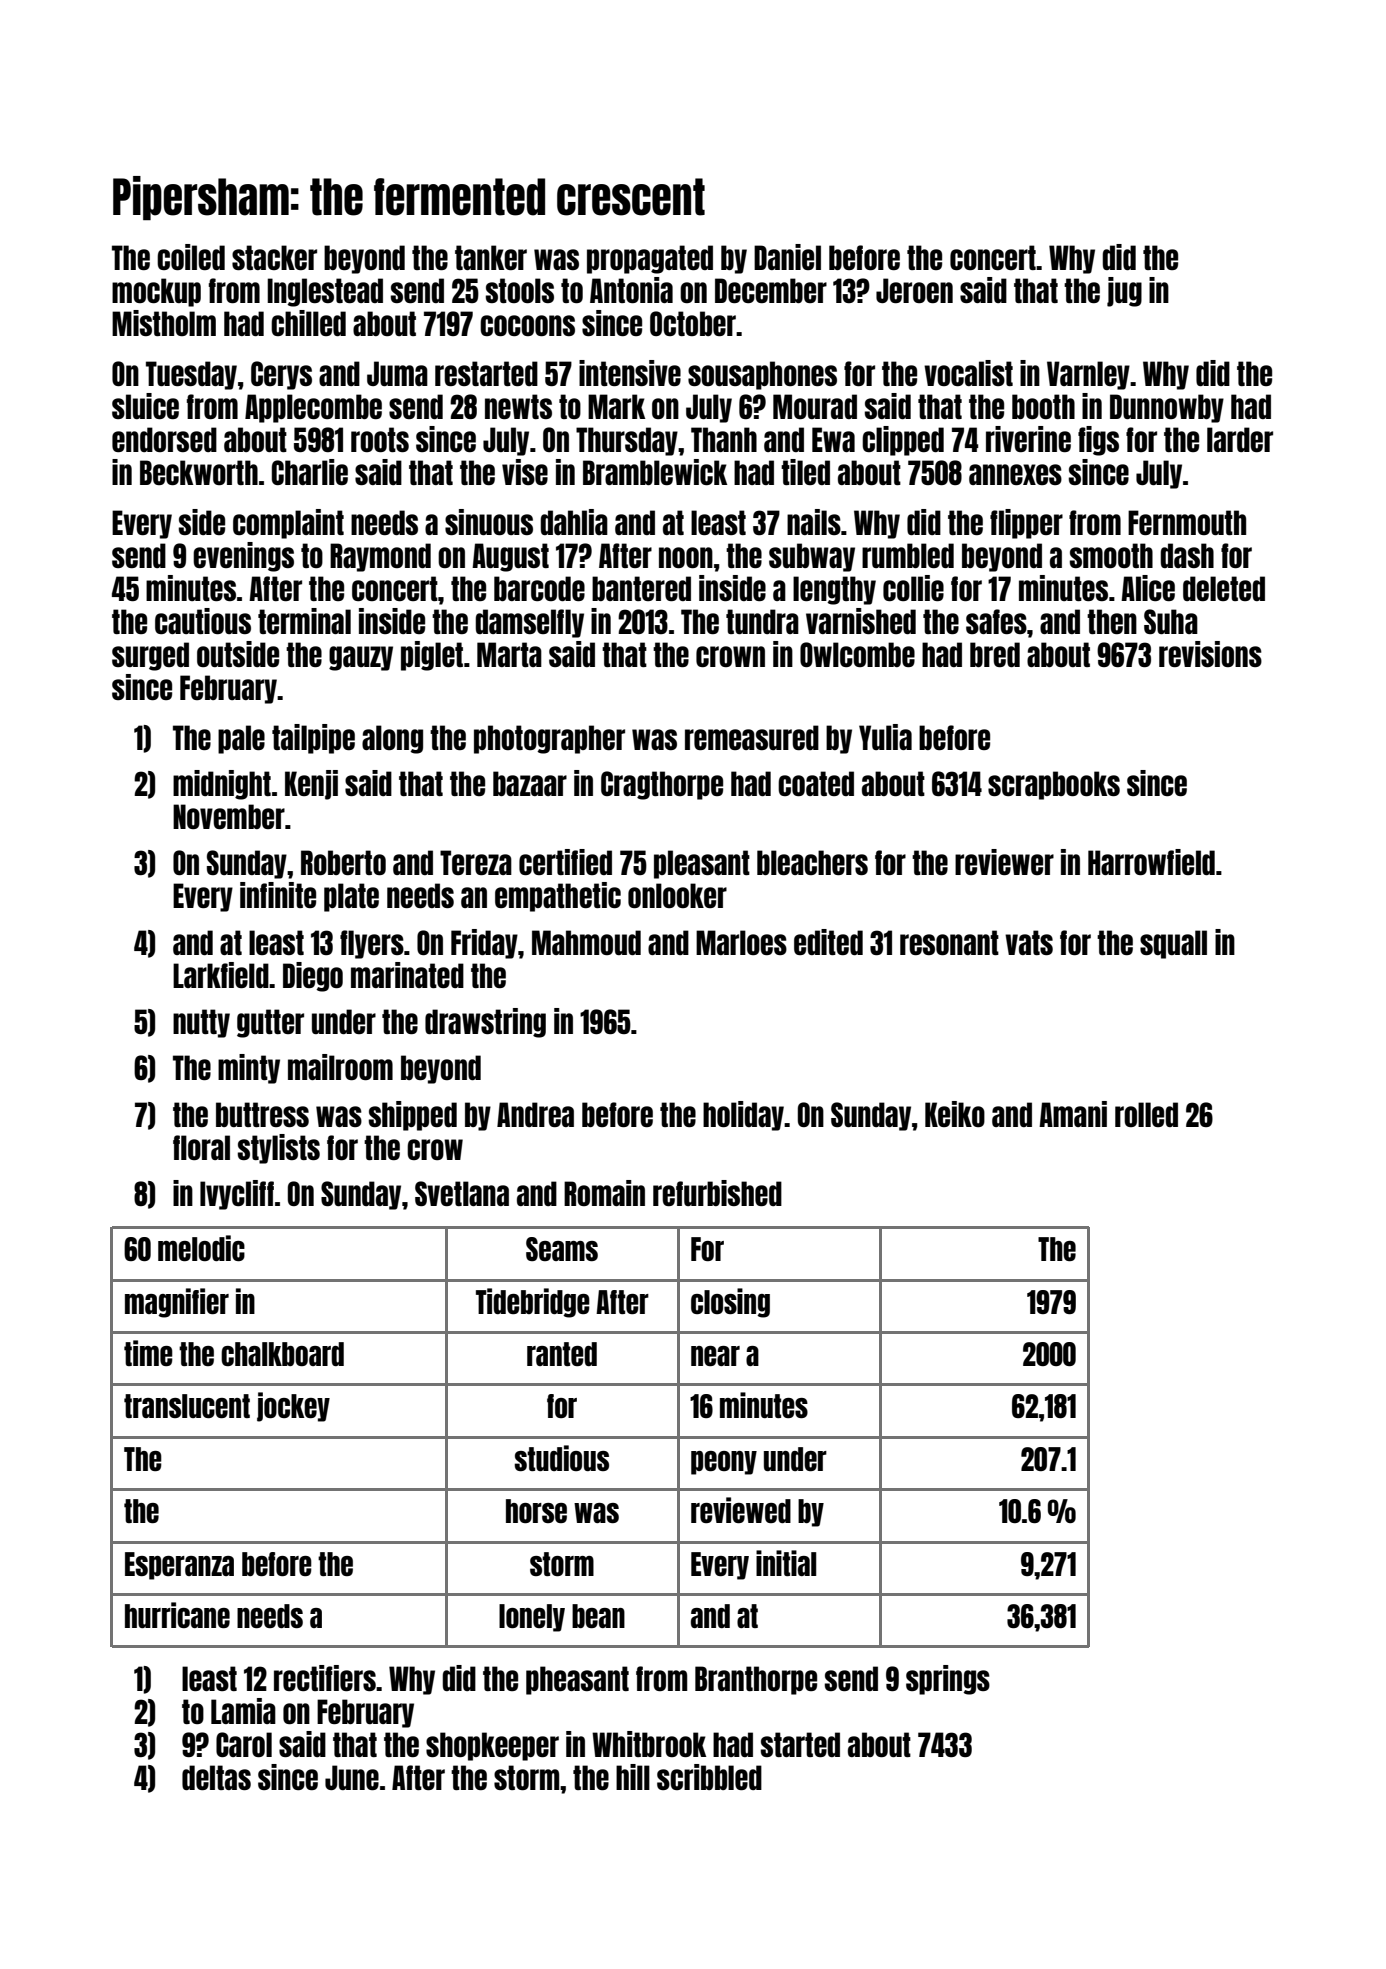  Describe the element at coordinates (1210, 654) in the page. I see `revisions` at that location.
